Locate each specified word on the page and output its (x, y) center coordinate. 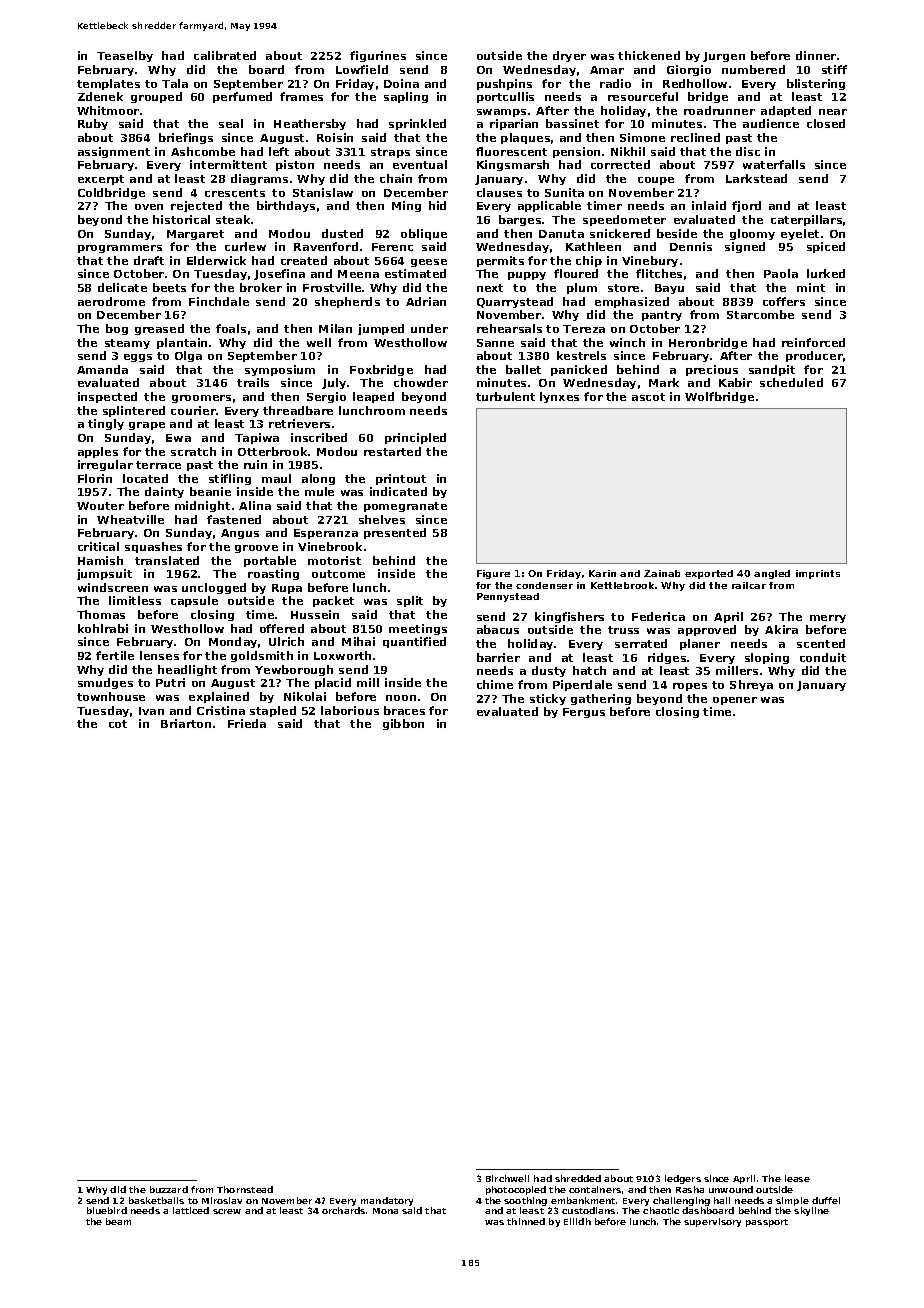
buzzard (169, 1189)
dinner (816, 55)
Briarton (186, 723)
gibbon (403, 724)
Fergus (584, 713)
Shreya (751, 685)
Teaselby (125, 56)
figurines (378, 56)
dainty (164, 492)
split (410, 601)
